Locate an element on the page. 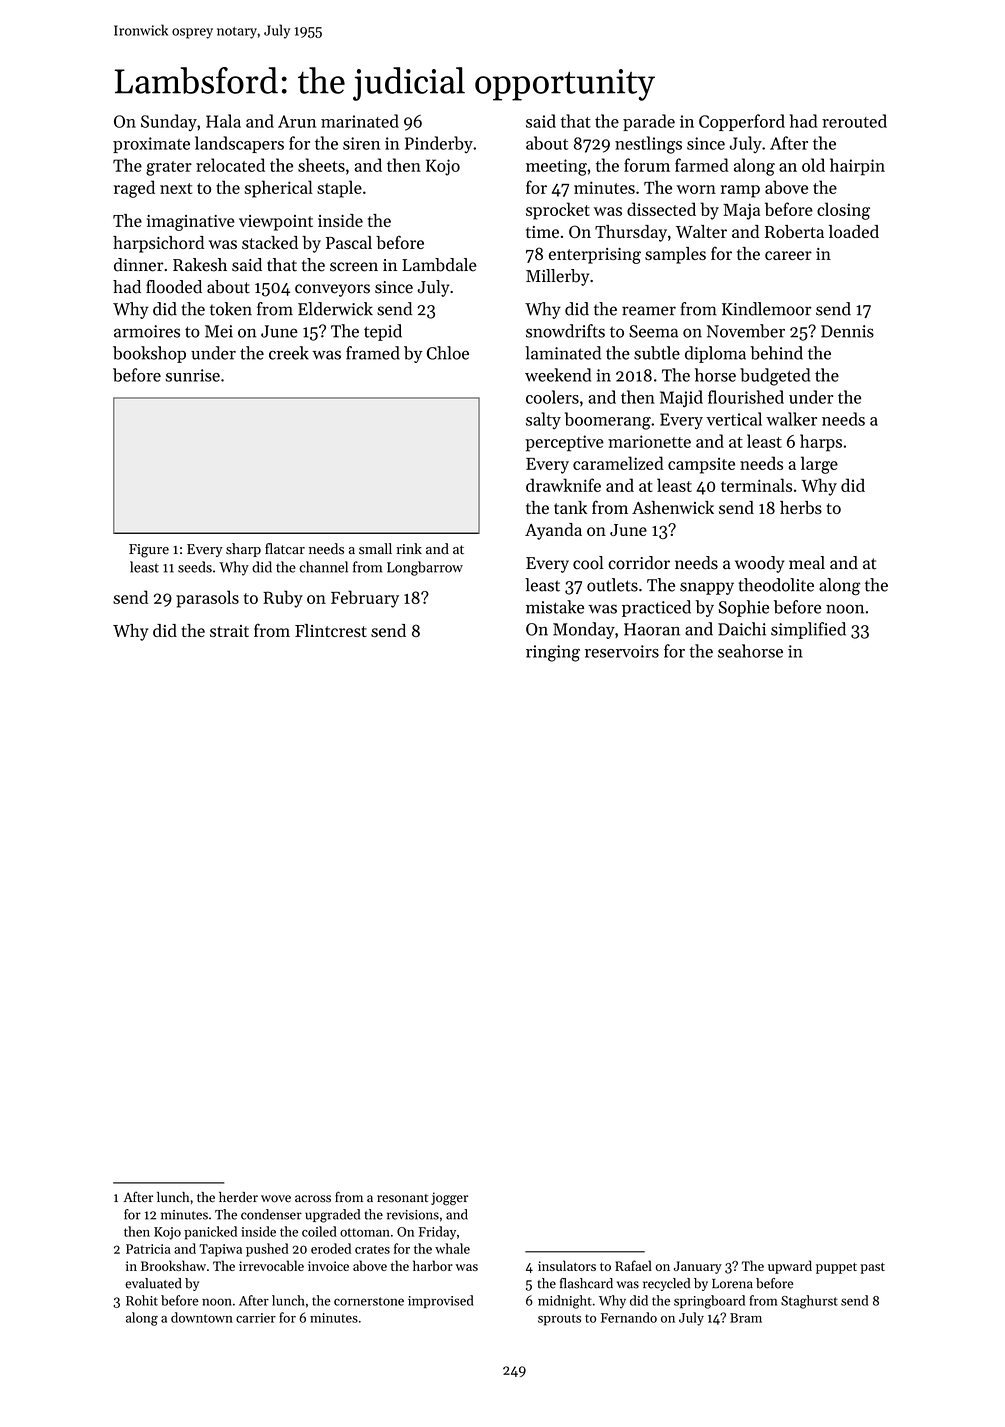 The height and width of the document is (1427, 1005). meal is located at coordinates (807, 563).
